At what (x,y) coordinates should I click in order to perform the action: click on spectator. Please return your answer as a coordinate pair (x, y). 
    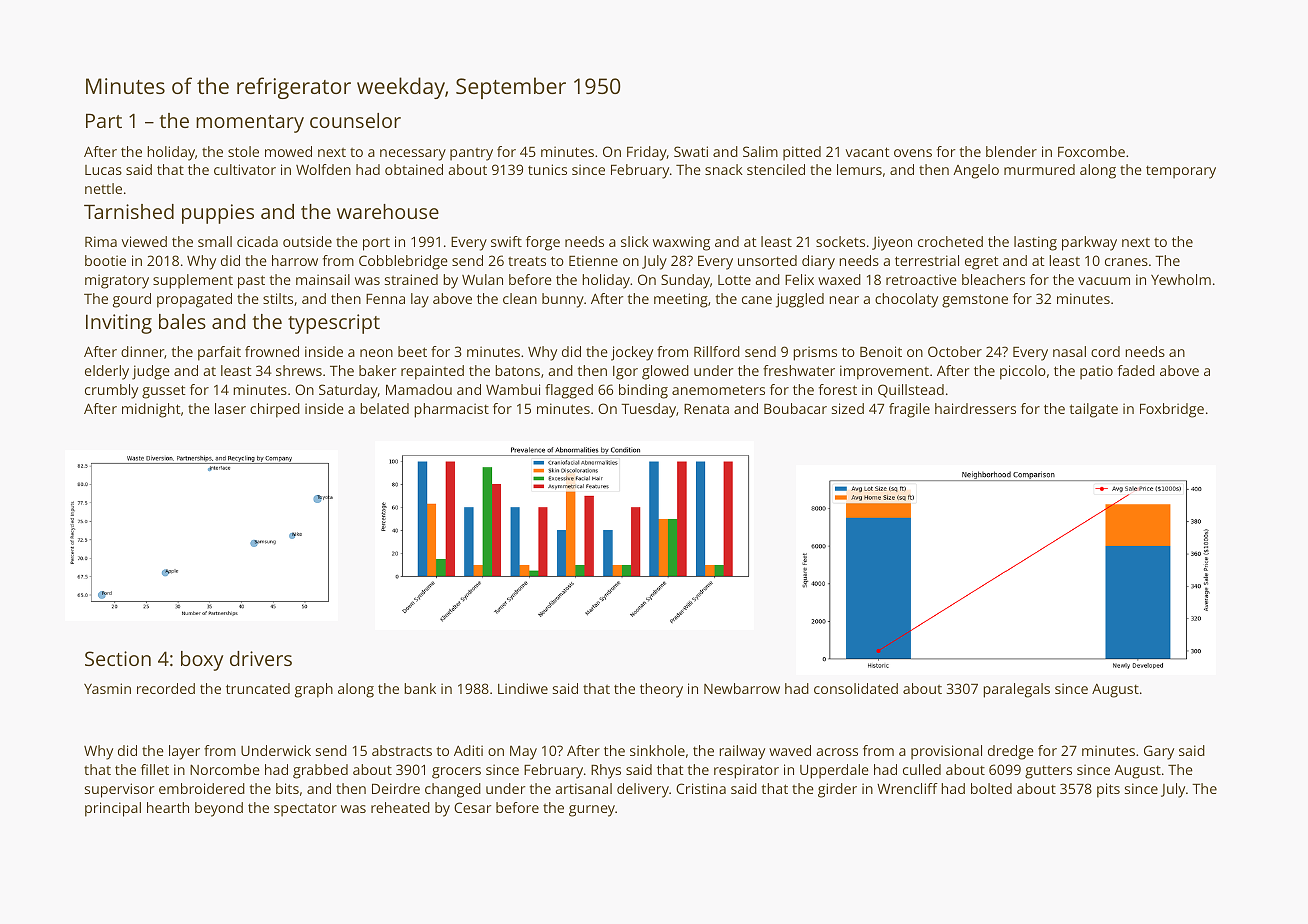
    Looking at the image, I should click on (305, 810).
